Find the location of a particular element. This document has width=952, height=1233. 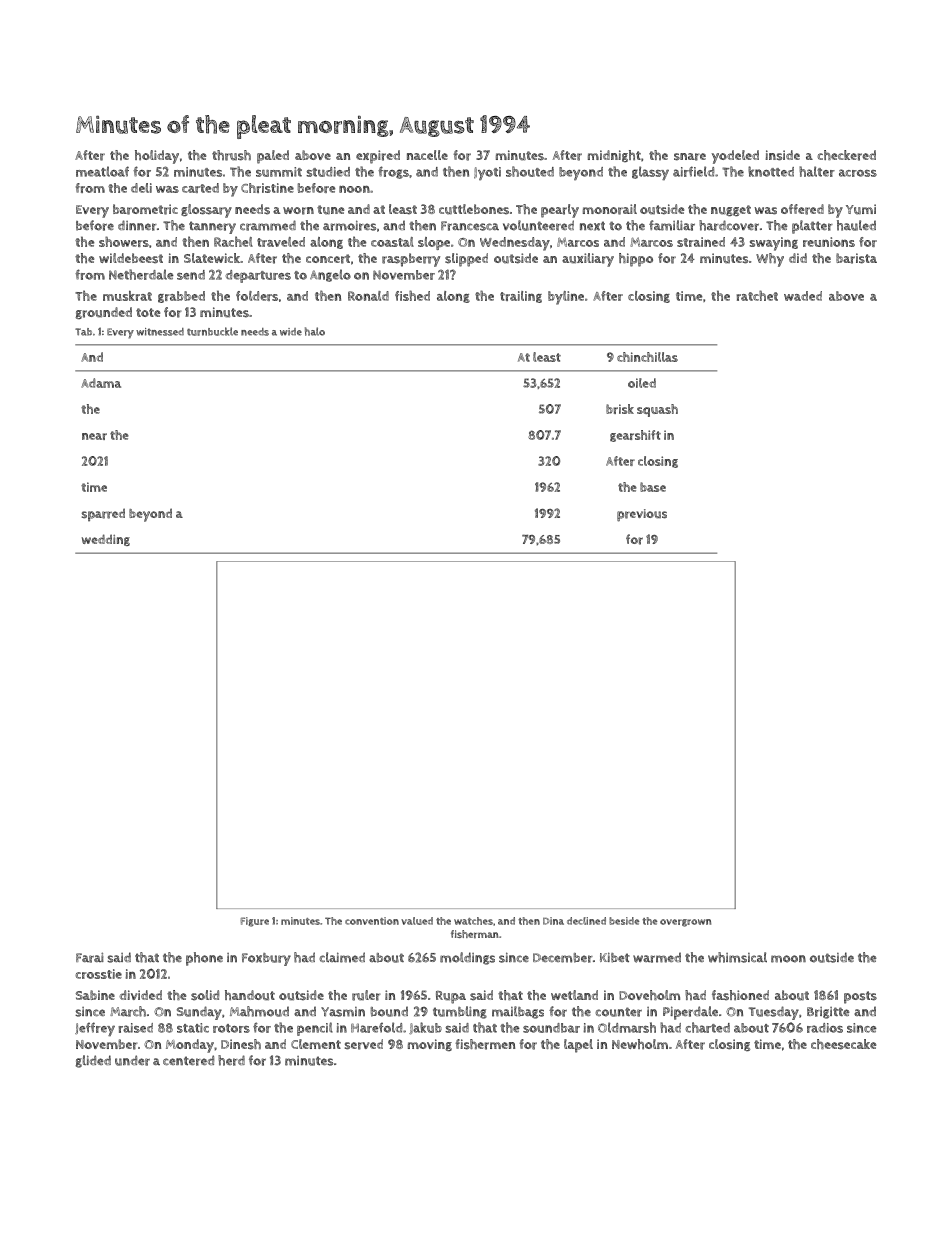

expired is located at coordinates (378, 157).
